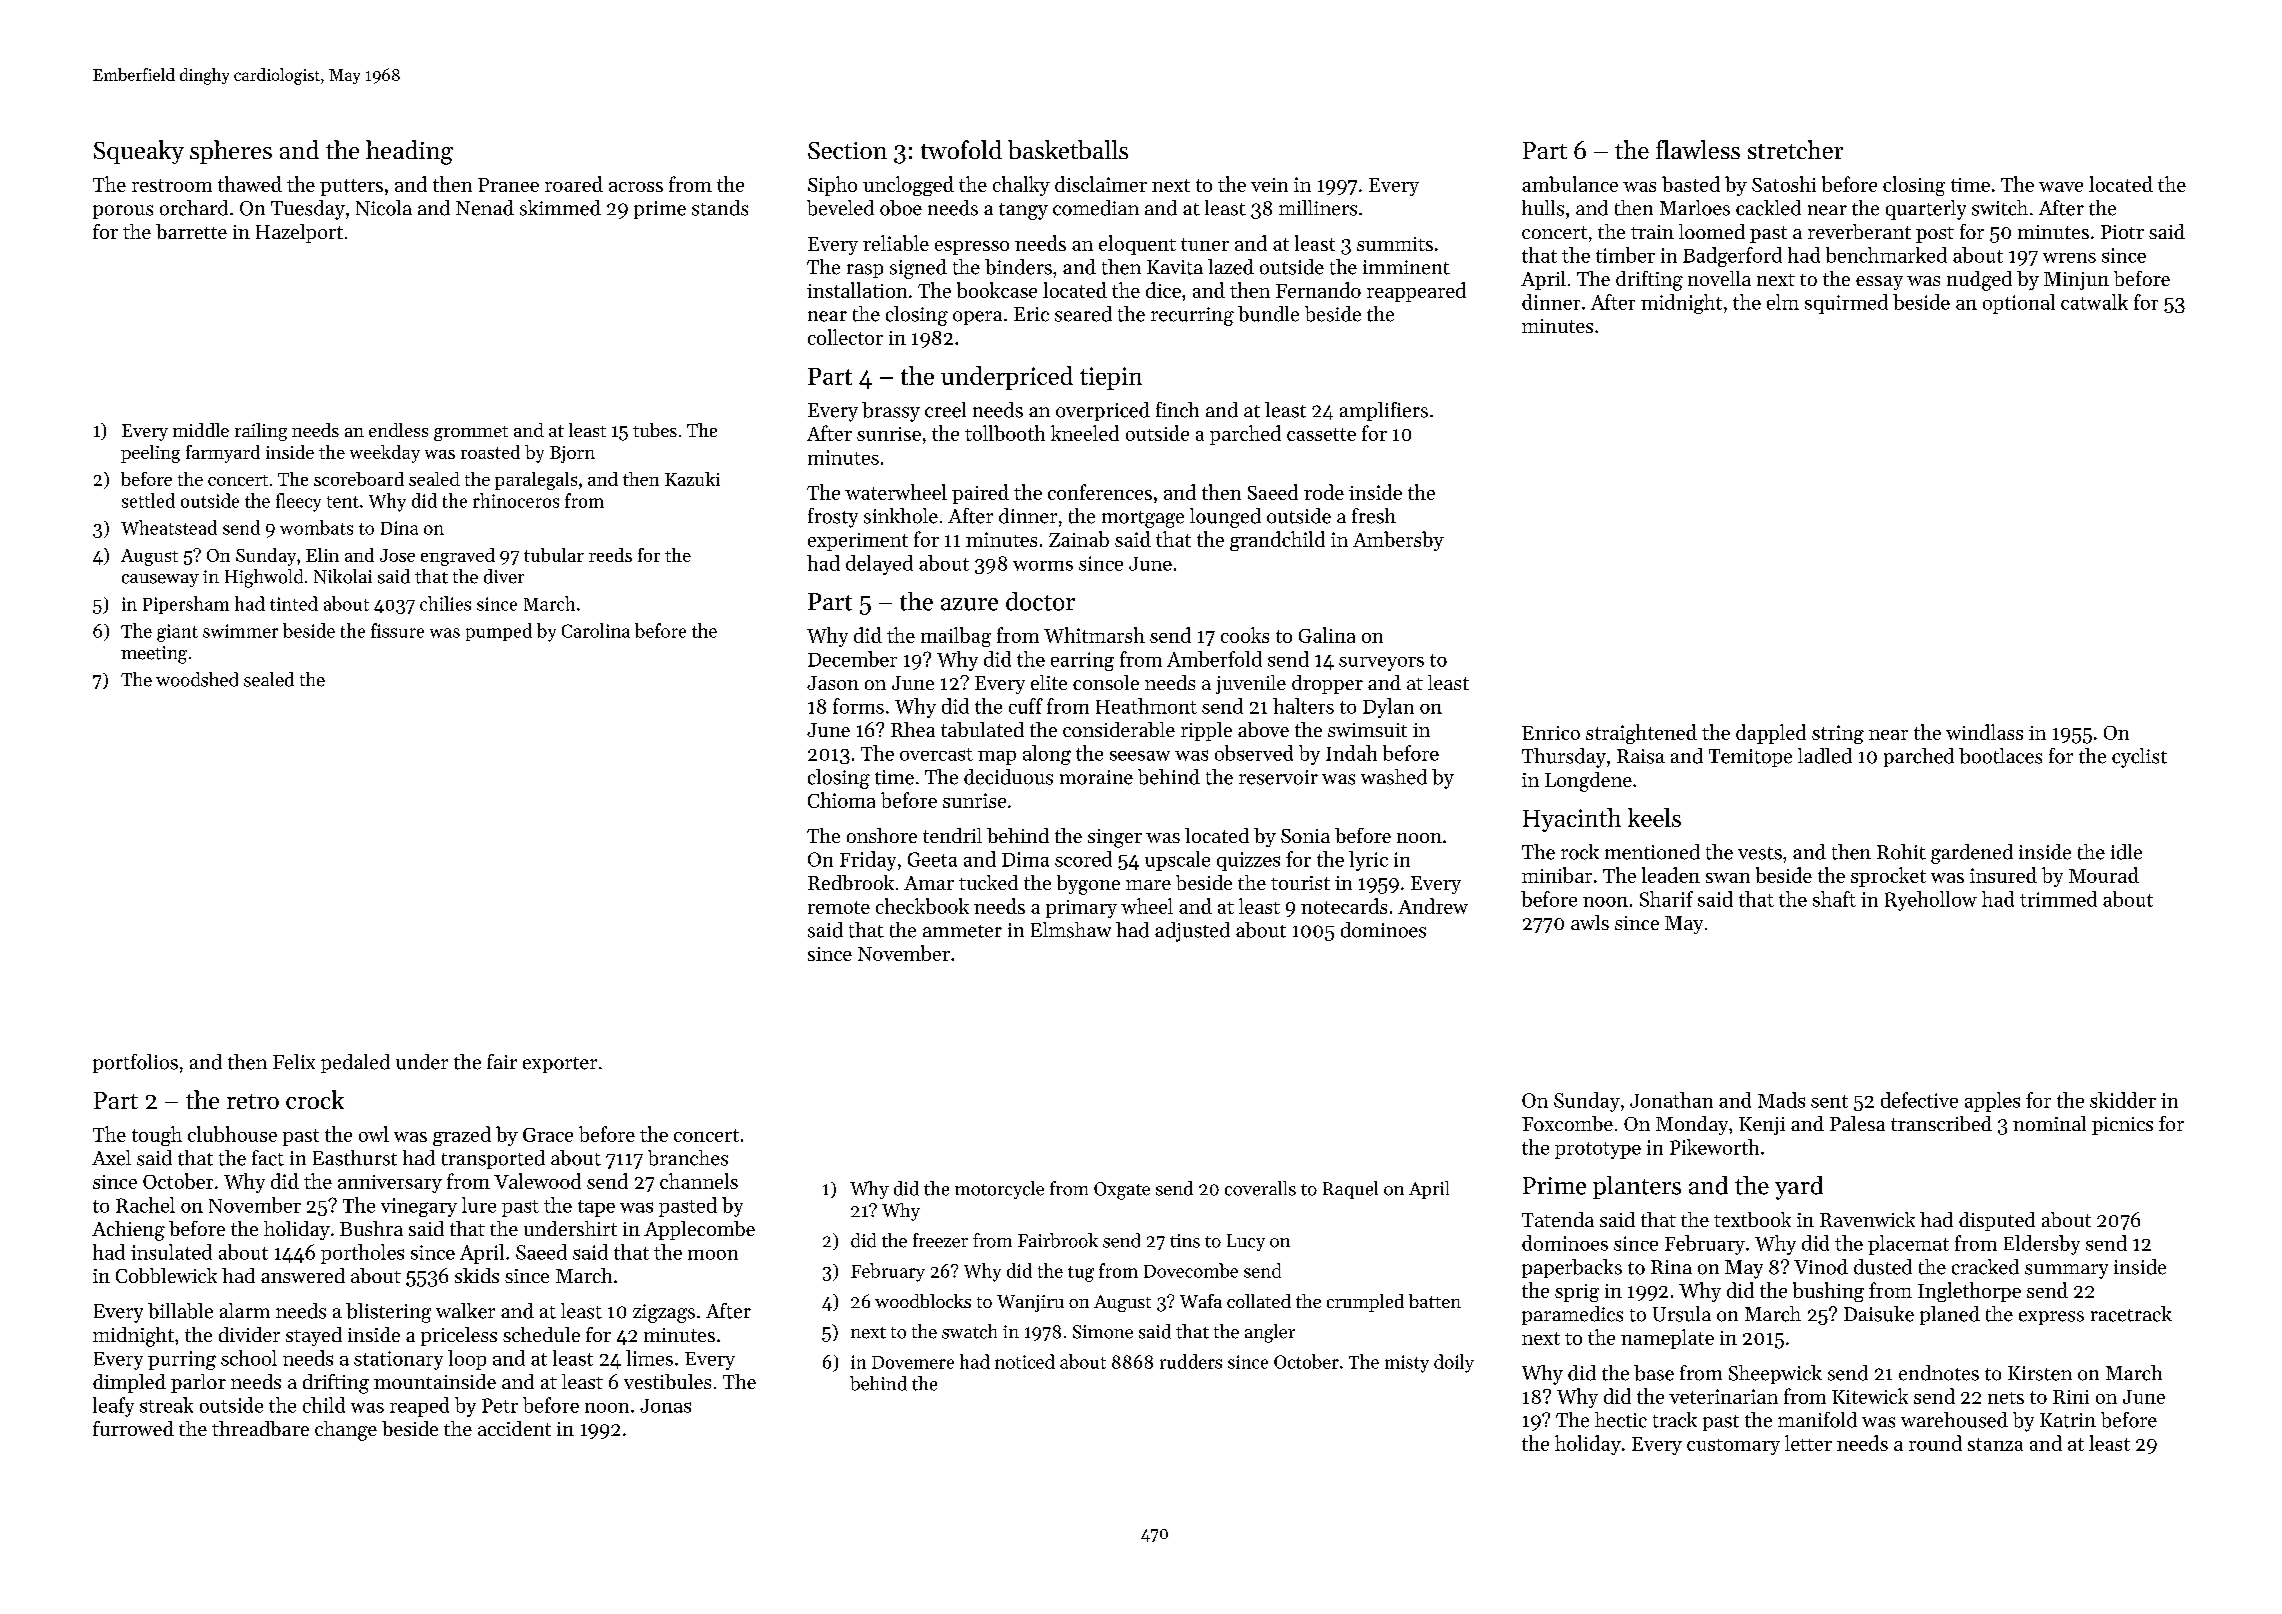 This screenshot has width=2282, height=1614. Describe the element at coordinates (346, 1431) in the screenshot. I see `change` at that location.
